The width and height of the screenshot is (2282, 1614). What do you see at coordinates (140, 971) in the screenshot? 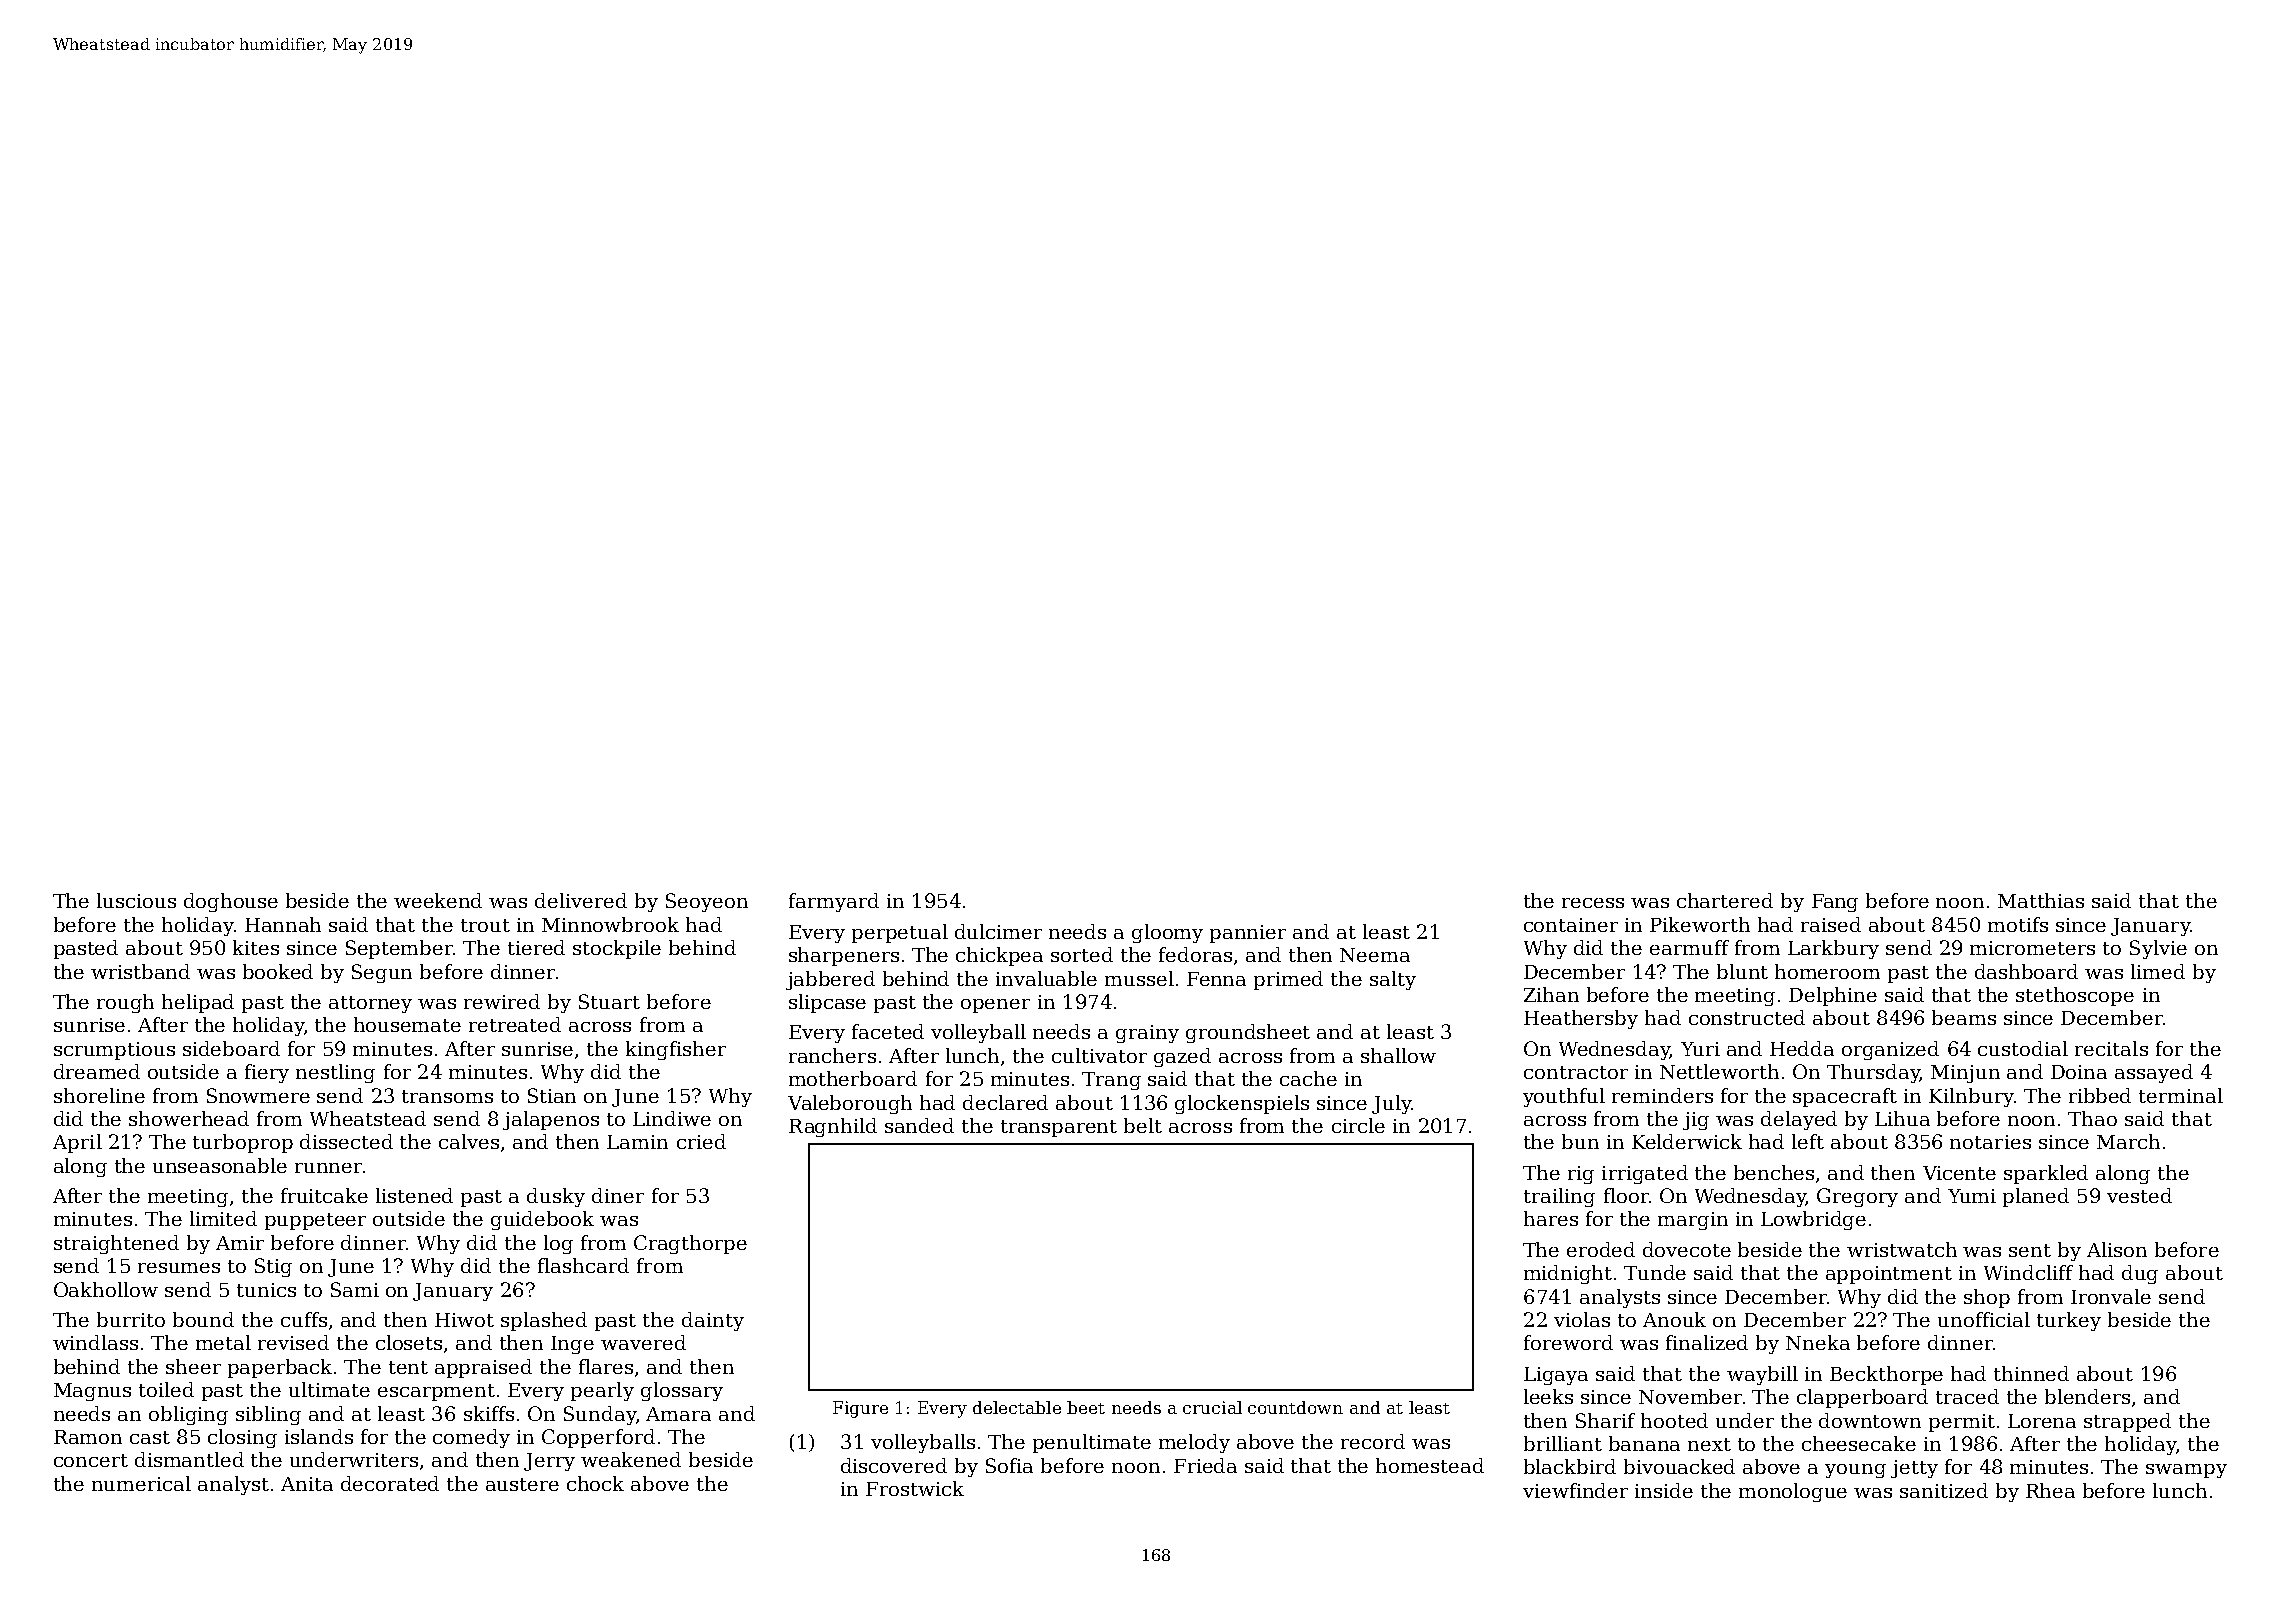
I see `wristband` at bounding box center [140, 971].
